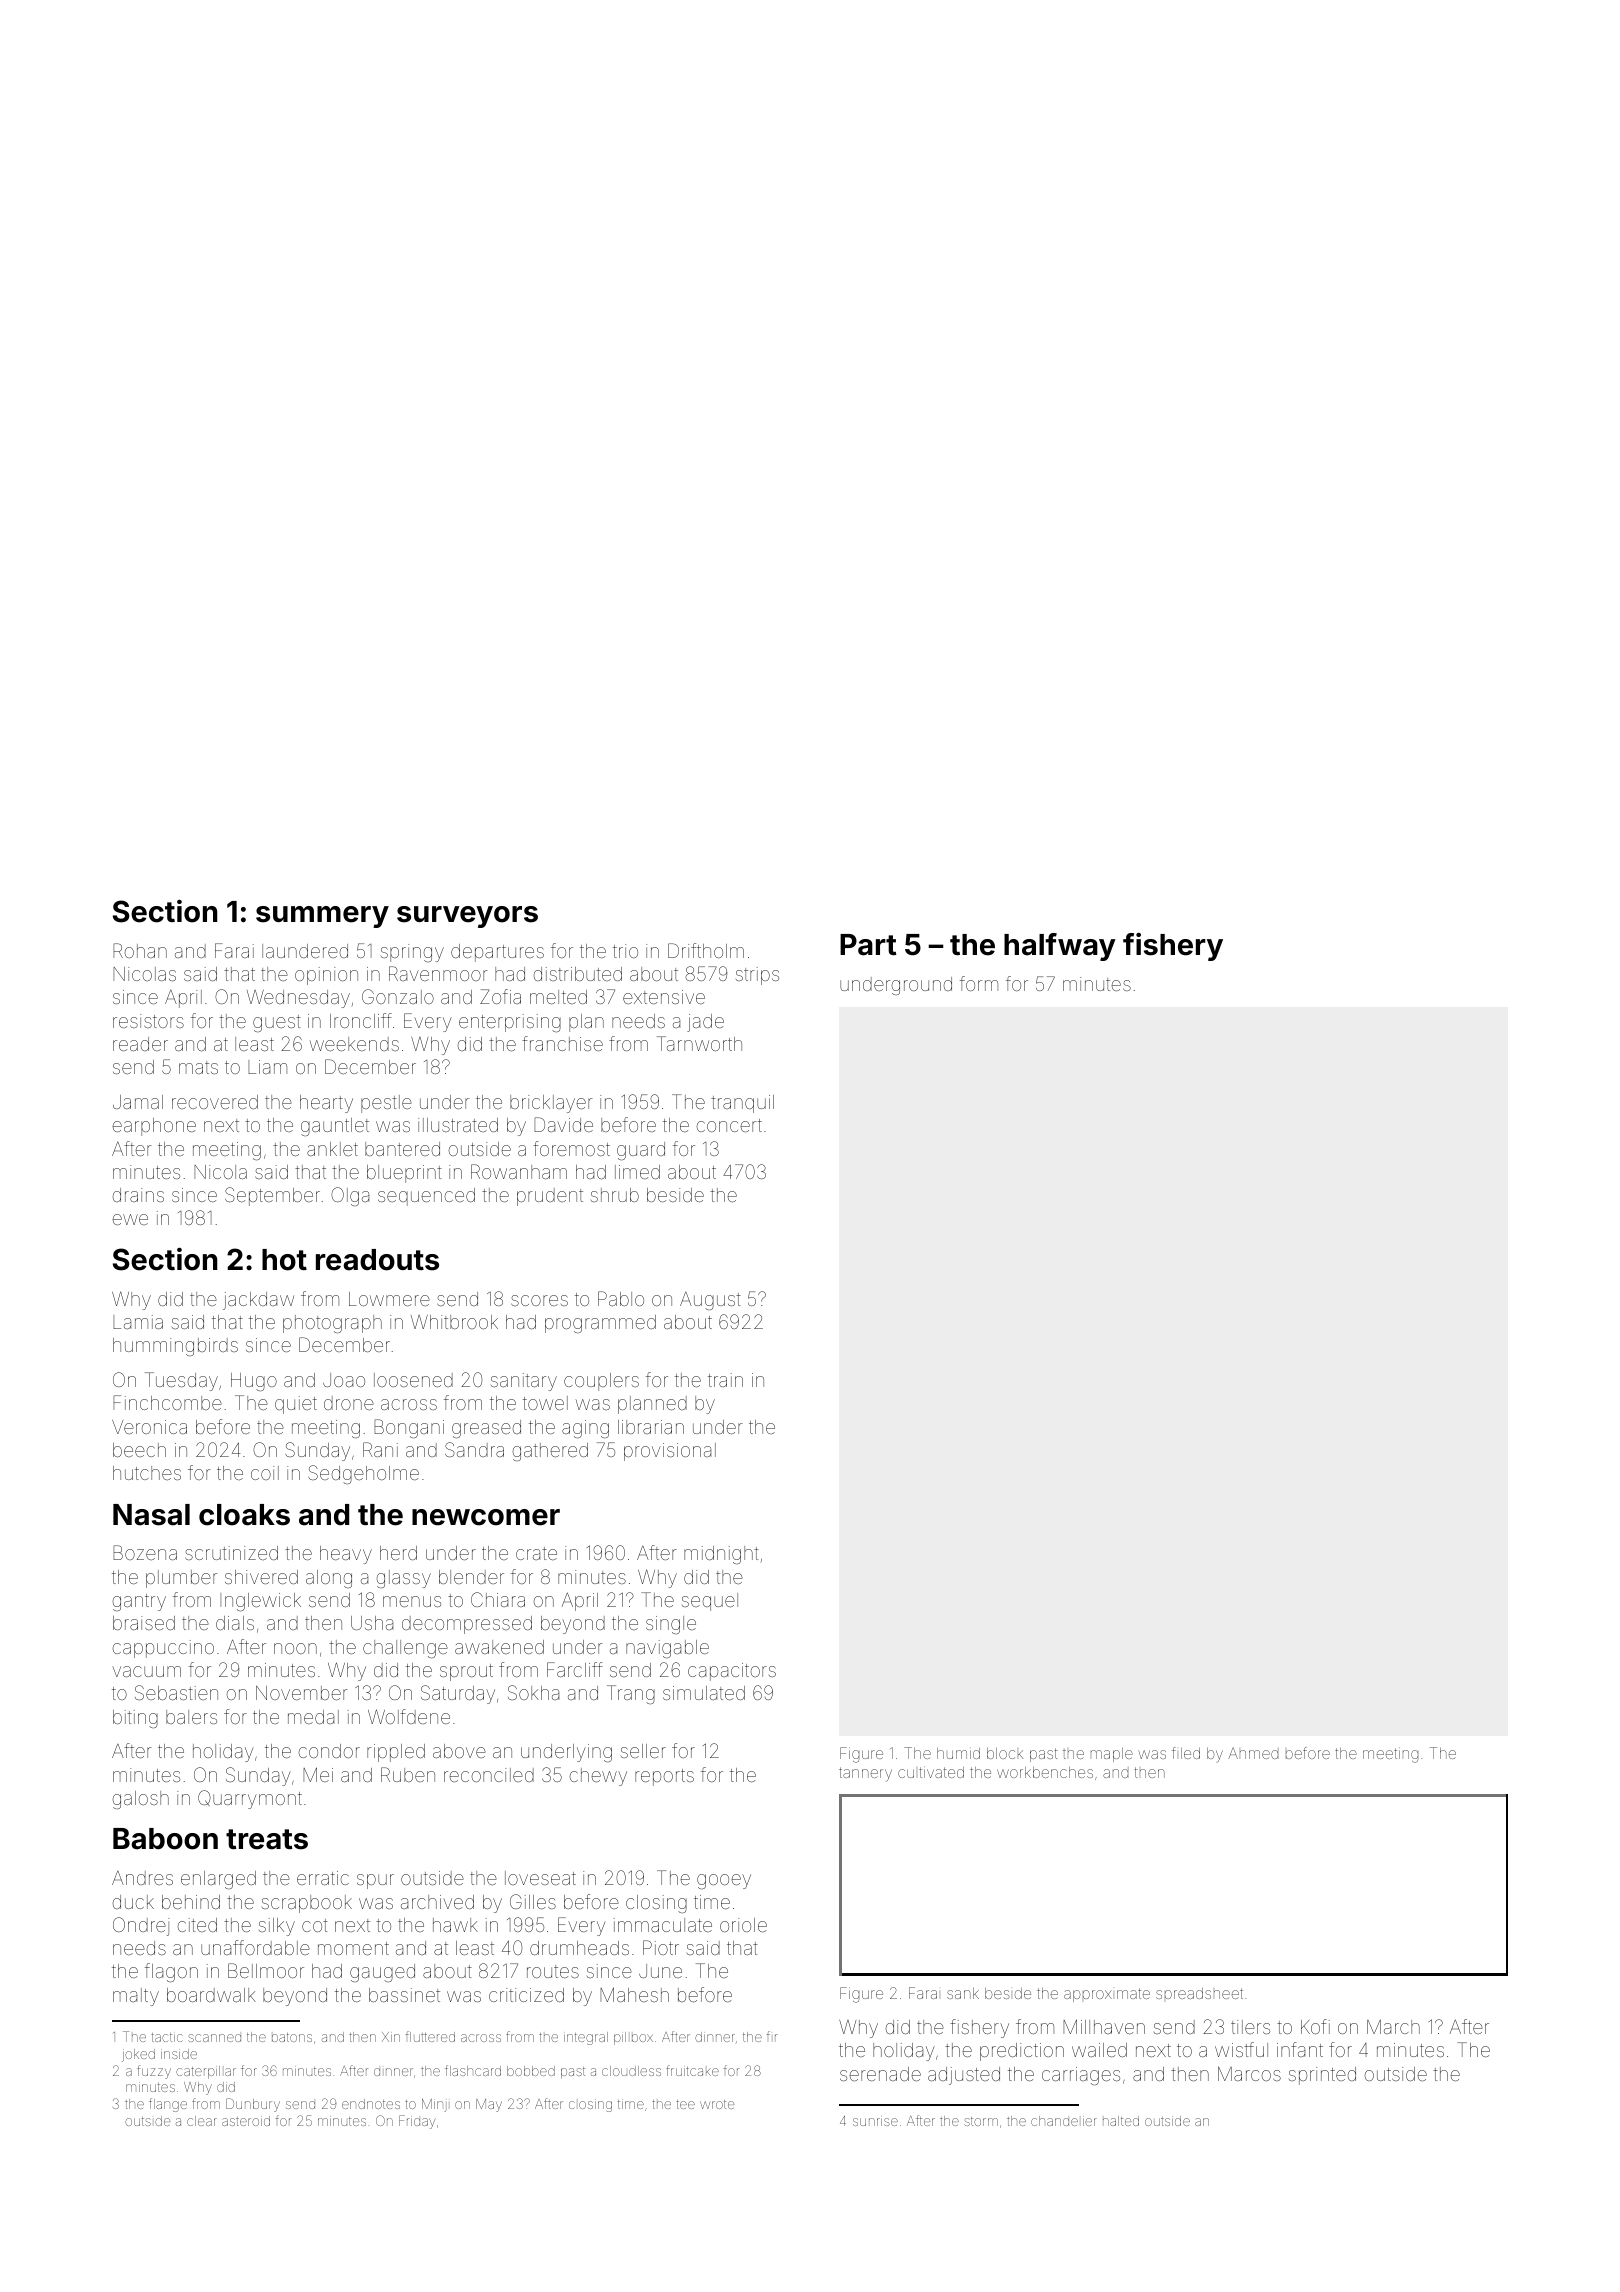 The height and width of the screenshot is (2292, 1620). I want to click on halfway, so click(1060, 947).
